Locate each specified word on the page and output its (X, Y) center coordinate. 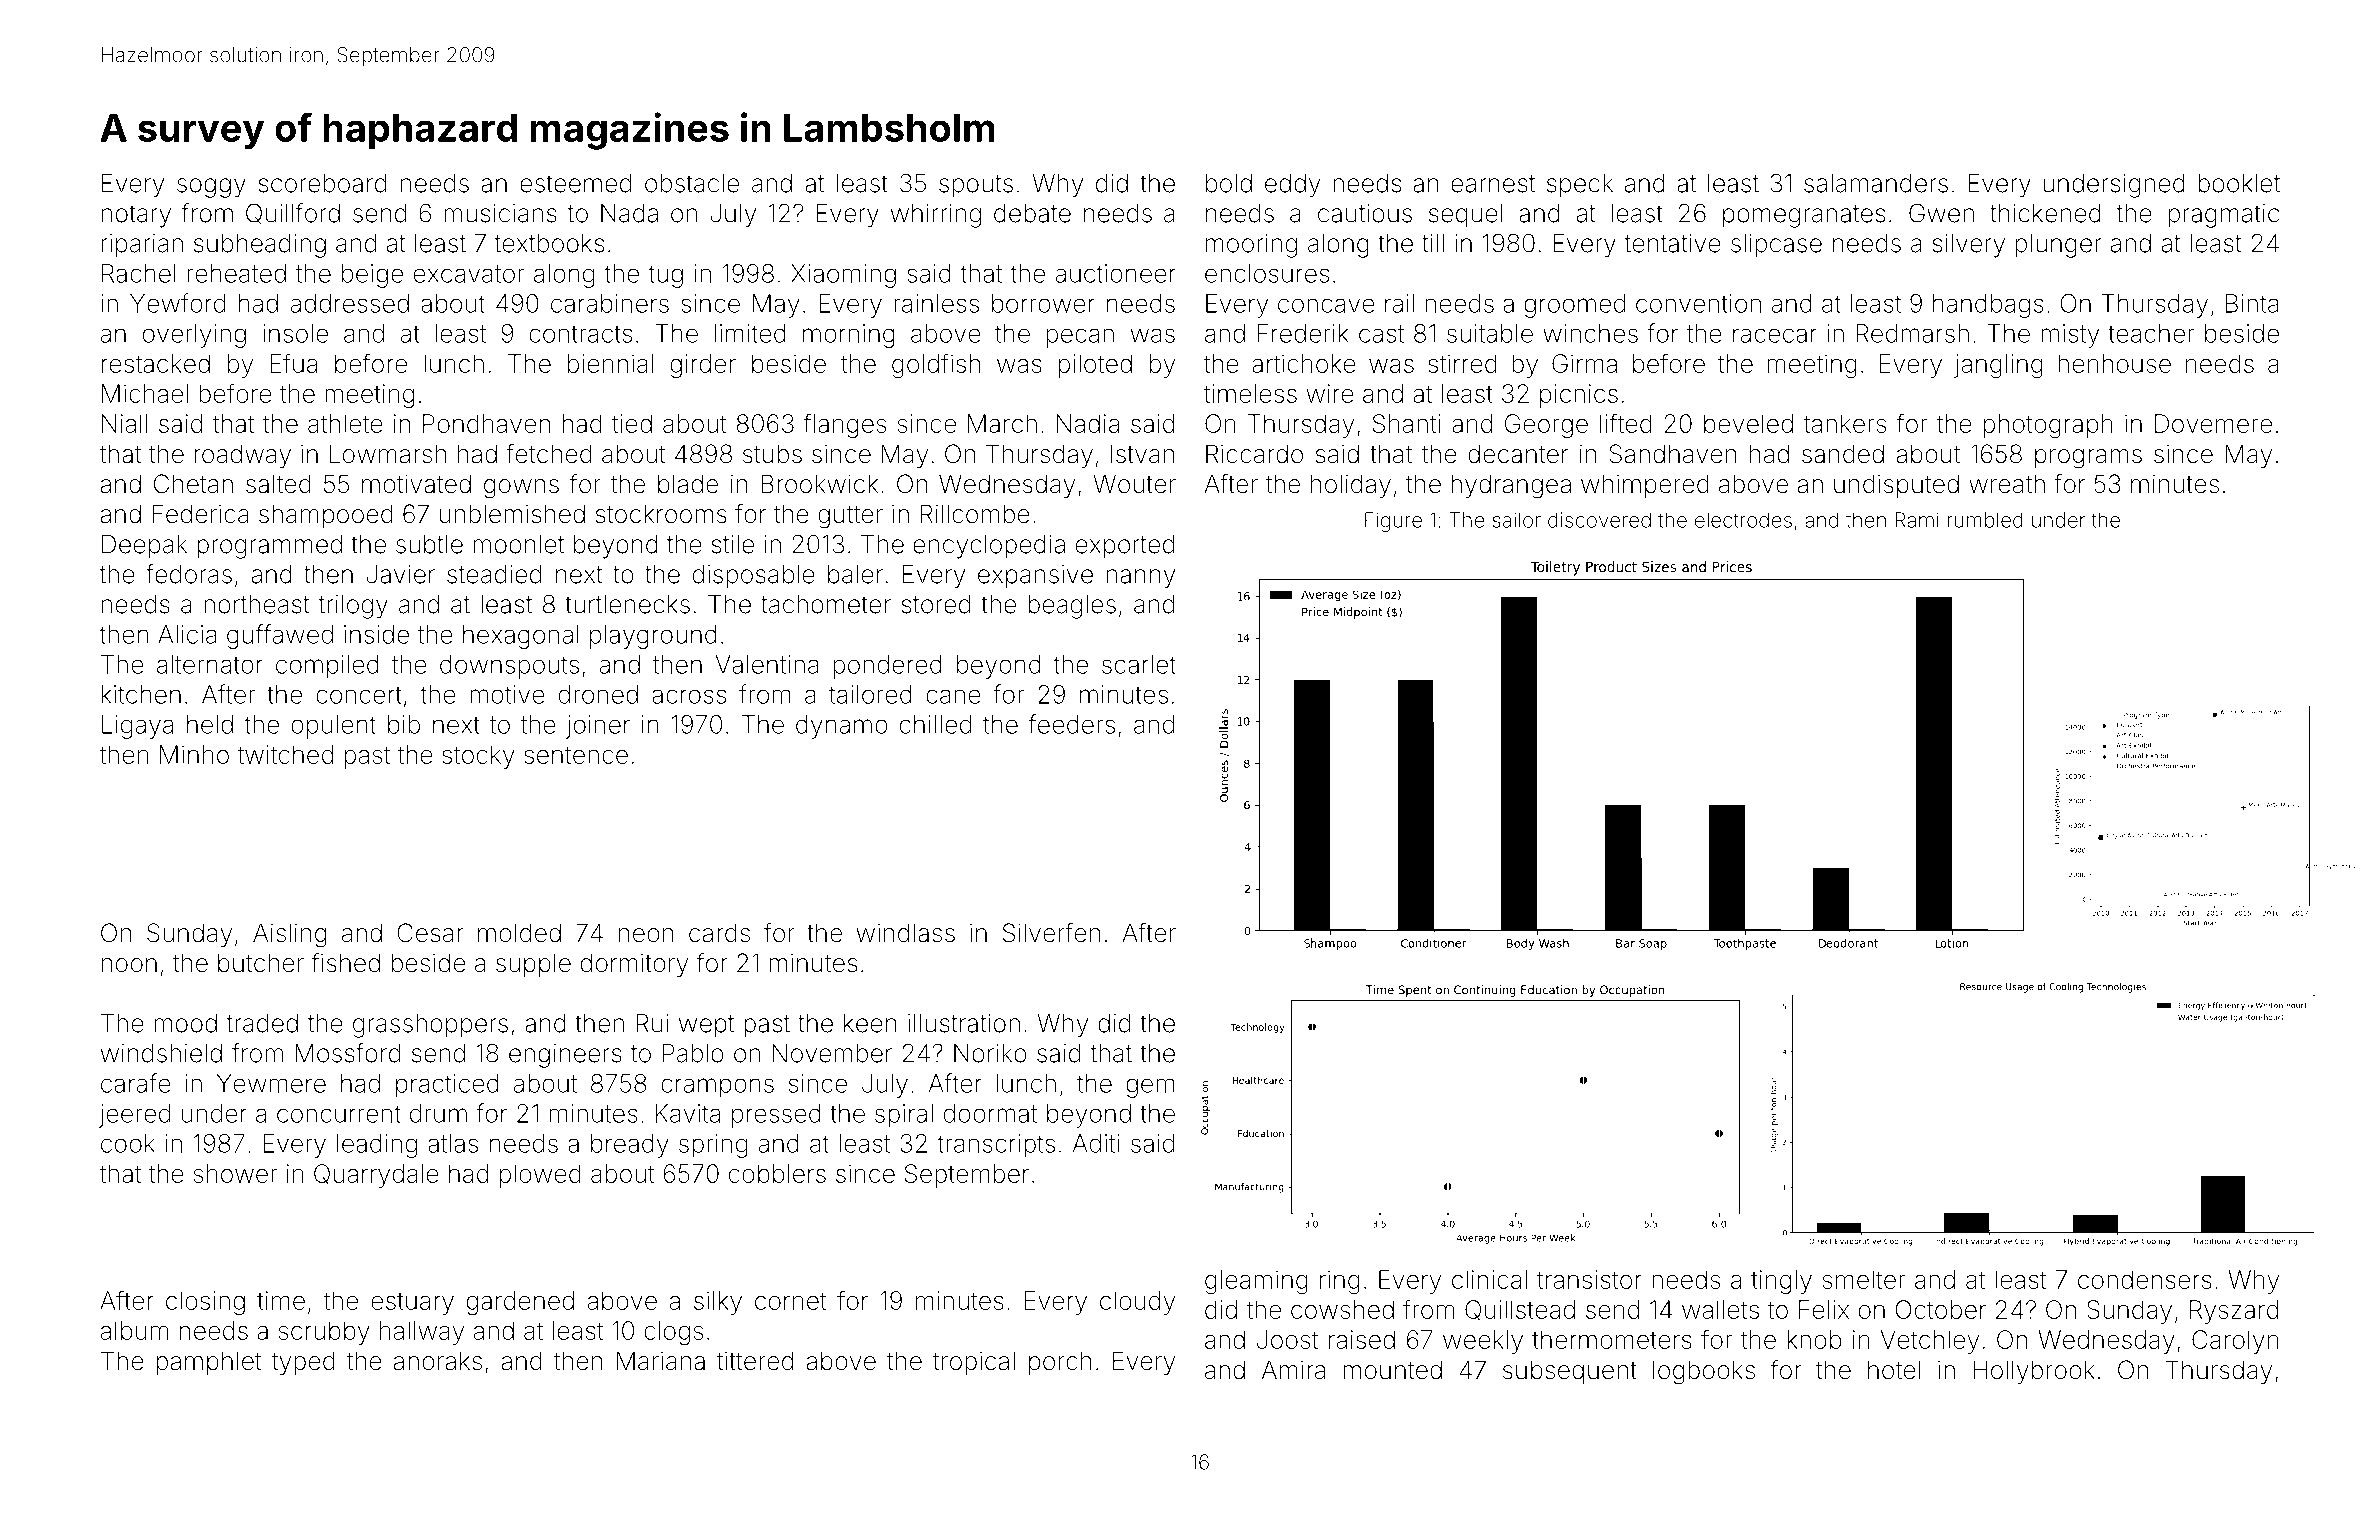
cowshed (1342, 1309)
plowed (540, 1176)
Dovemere (2213, 423)
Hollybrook (2034, 1372)
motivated (416, 484)
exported (1125, 547)
